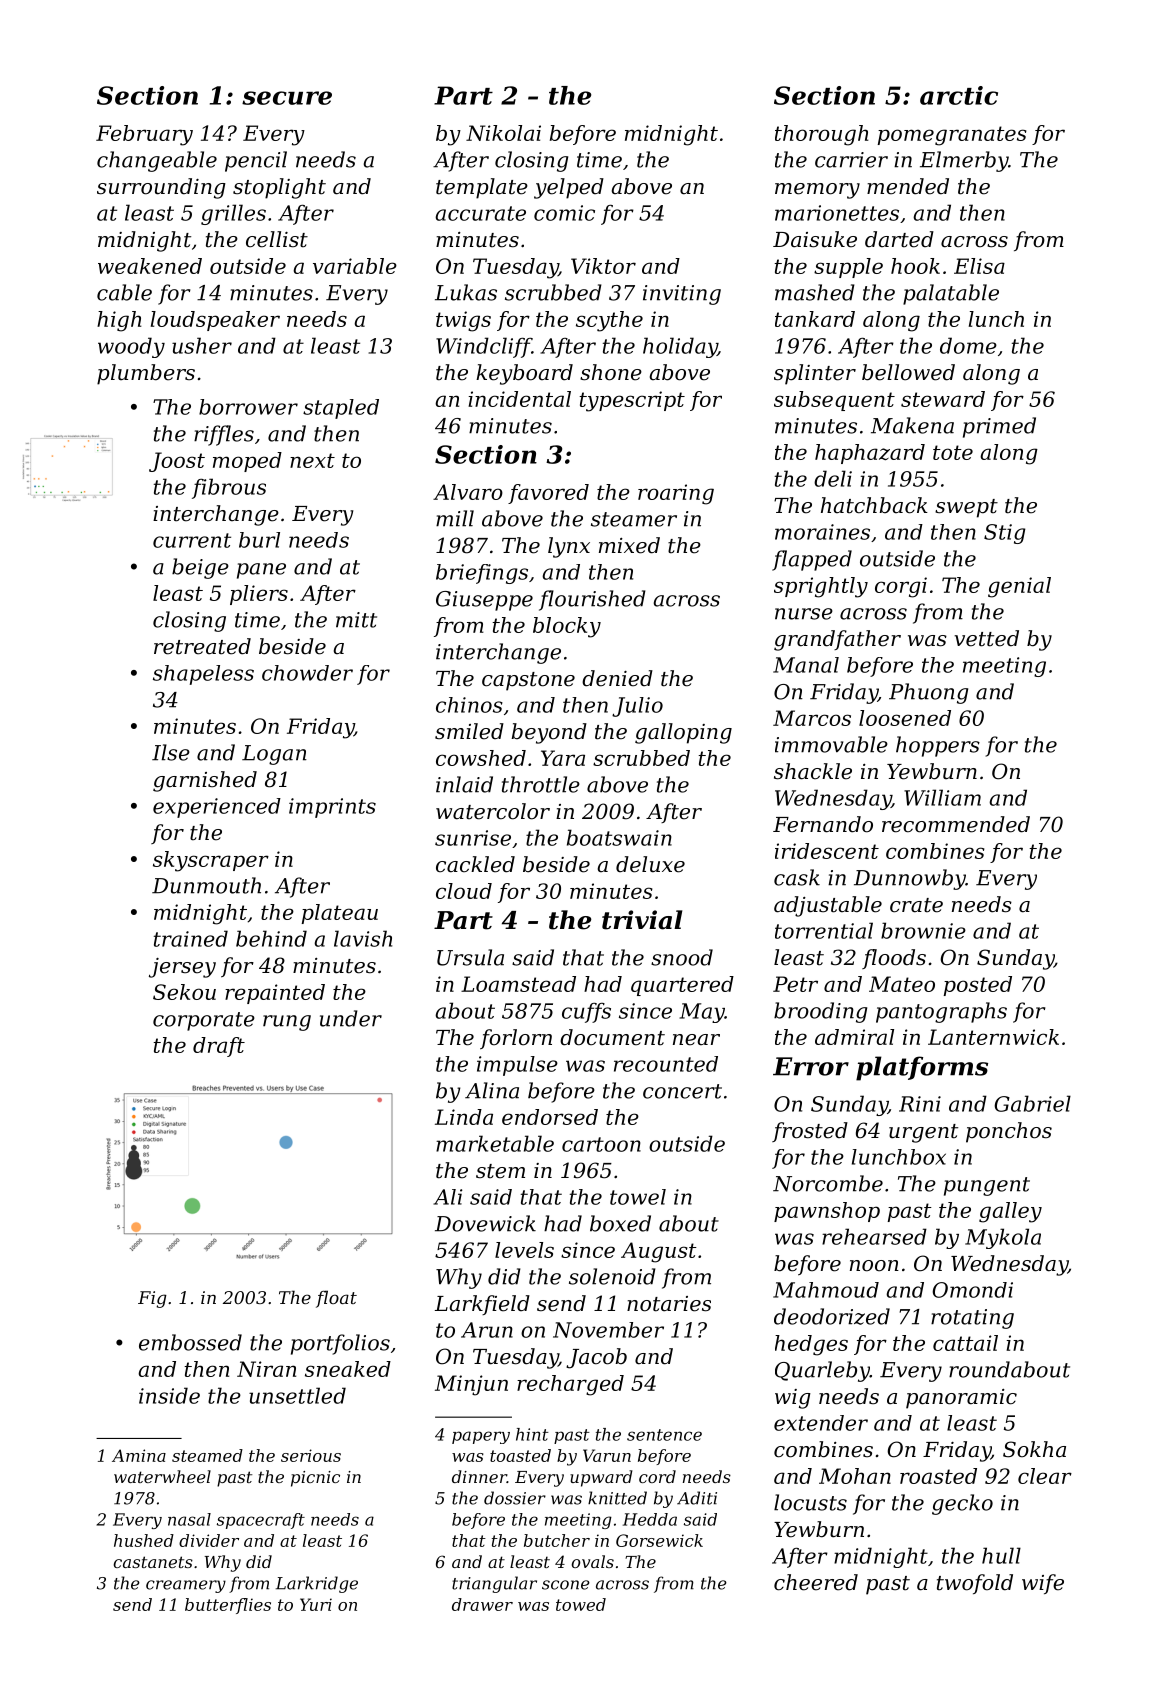  What do you see at coordinates (959, 95) in the image?
I see `arctic` at bounding box center [959, 95].
